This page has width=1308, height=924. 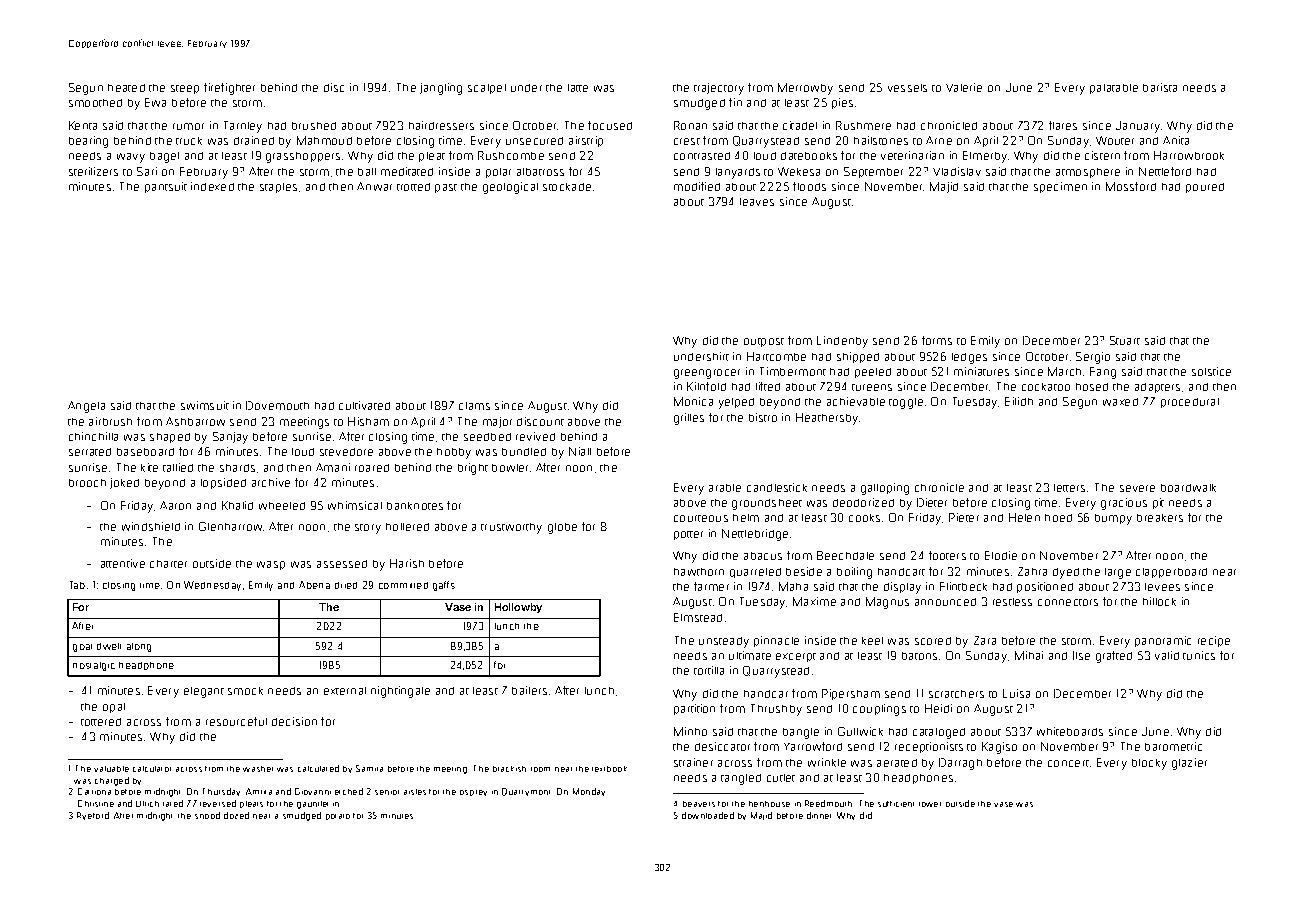 I want to click on glazier, so click(x=1189, y=764).
